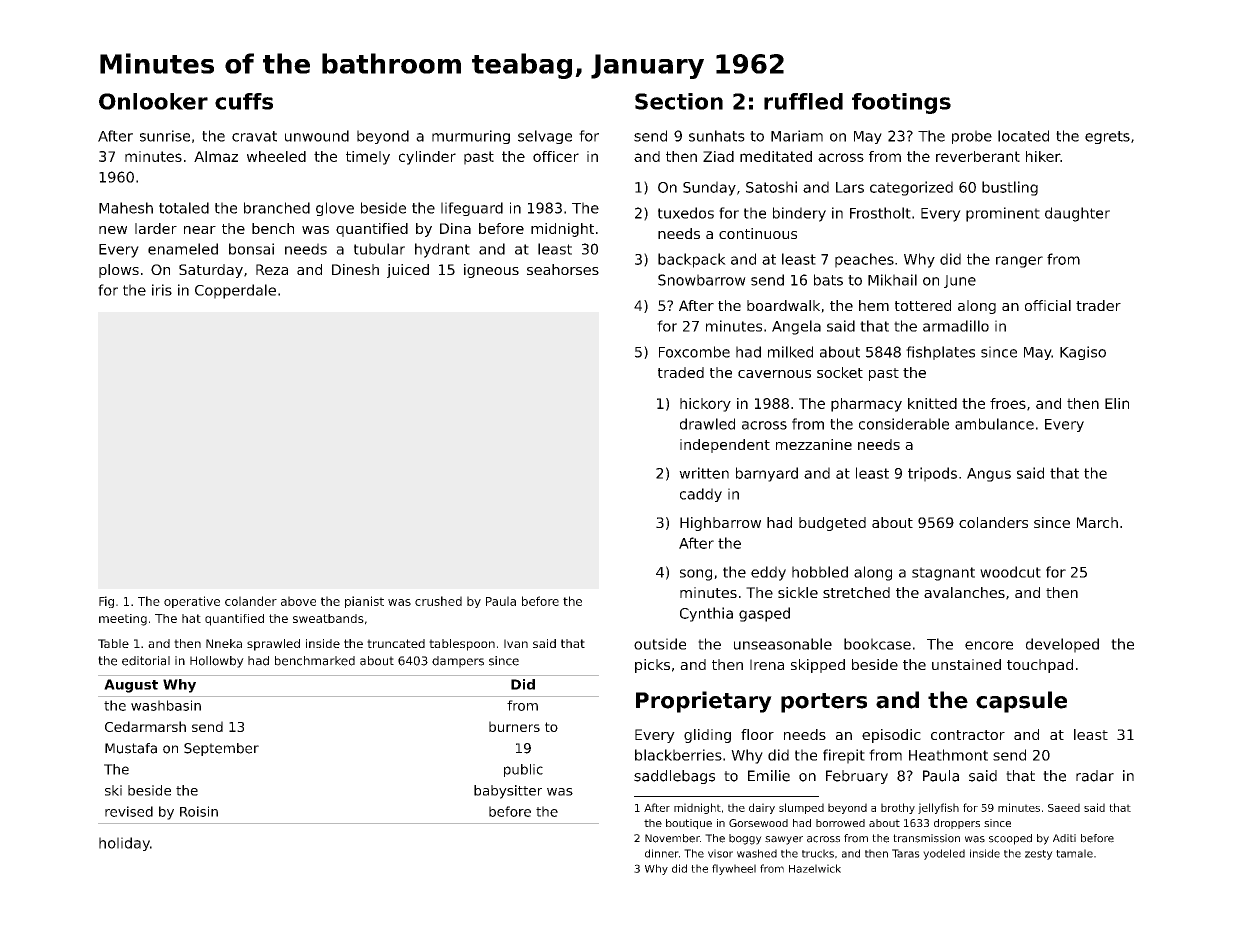 This screenshot has height=952, width=1233. I want to click on babysitter, so click(508, 792).
